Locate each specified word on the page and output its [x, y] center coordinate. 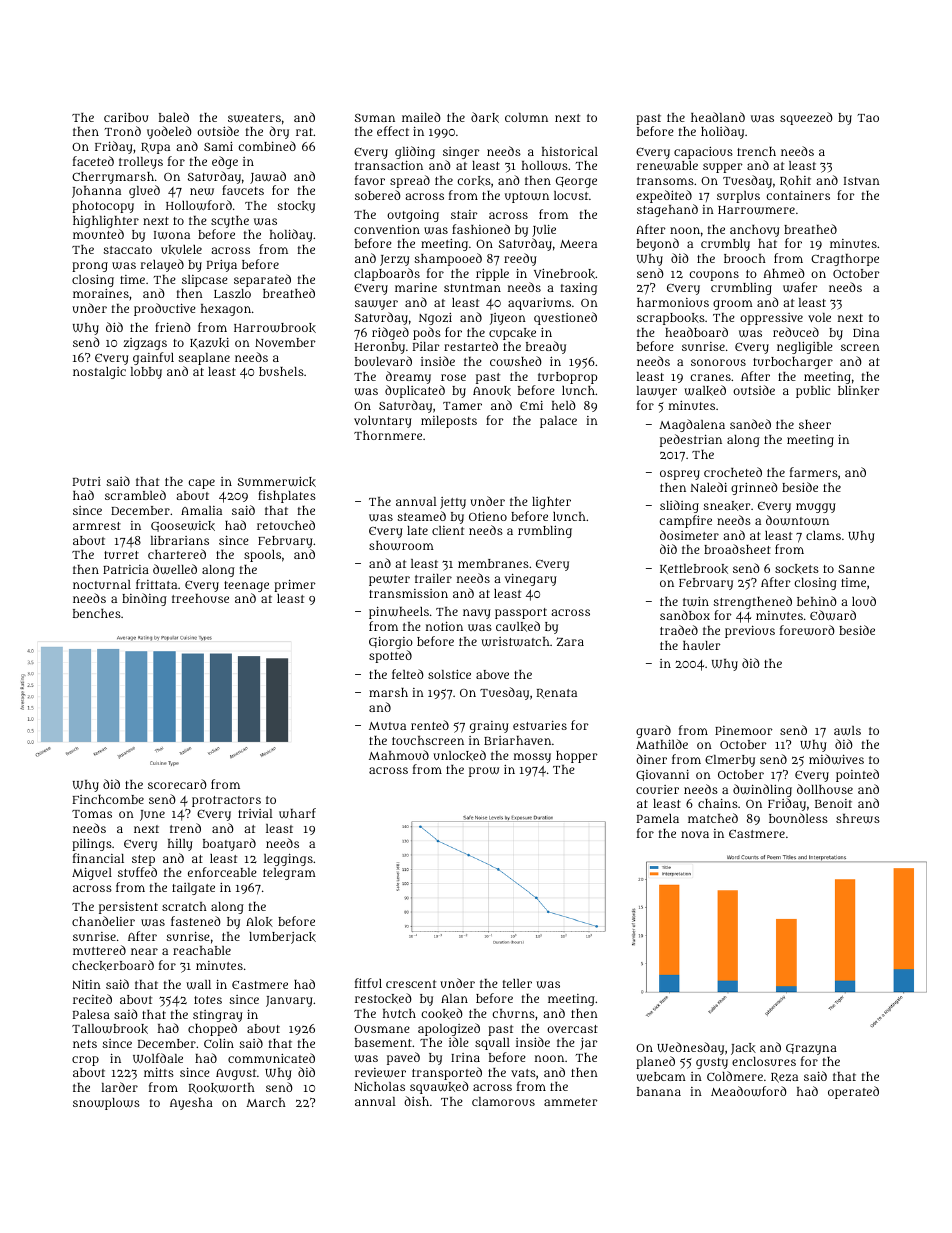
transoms [665, 181]
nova [695, 834]
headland [718, 117]
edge [225, 162]
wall [198, 984]
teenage [246, 586]
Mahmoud [399, 755]
